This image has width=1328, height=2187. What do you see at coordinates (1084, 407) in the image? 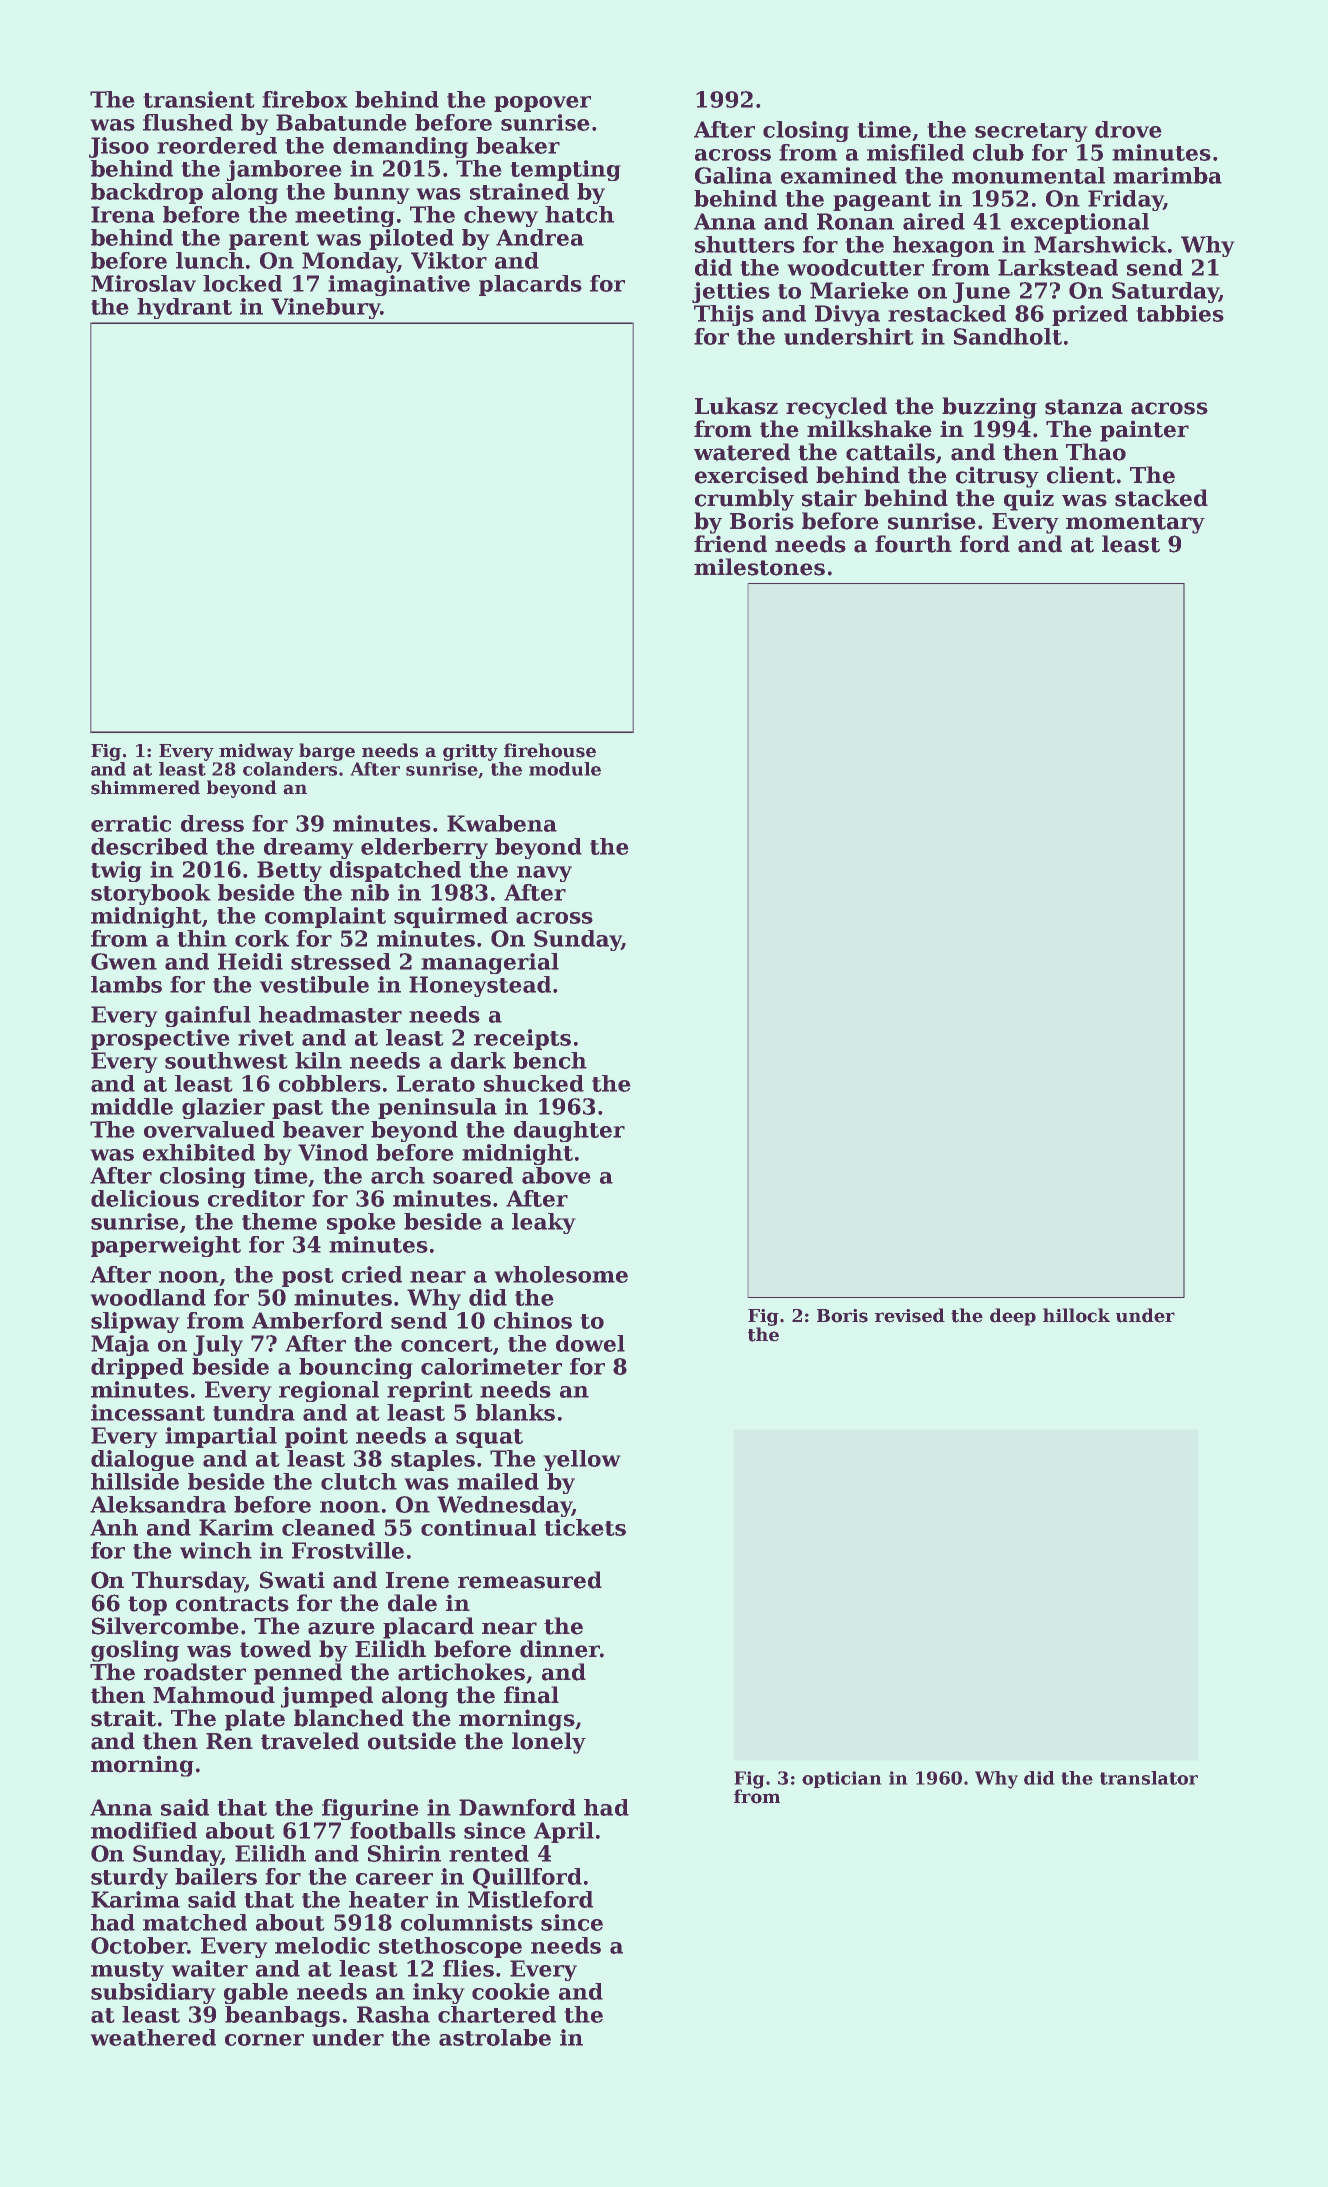
I see `stanza` at bounding box center [1084, 407].
